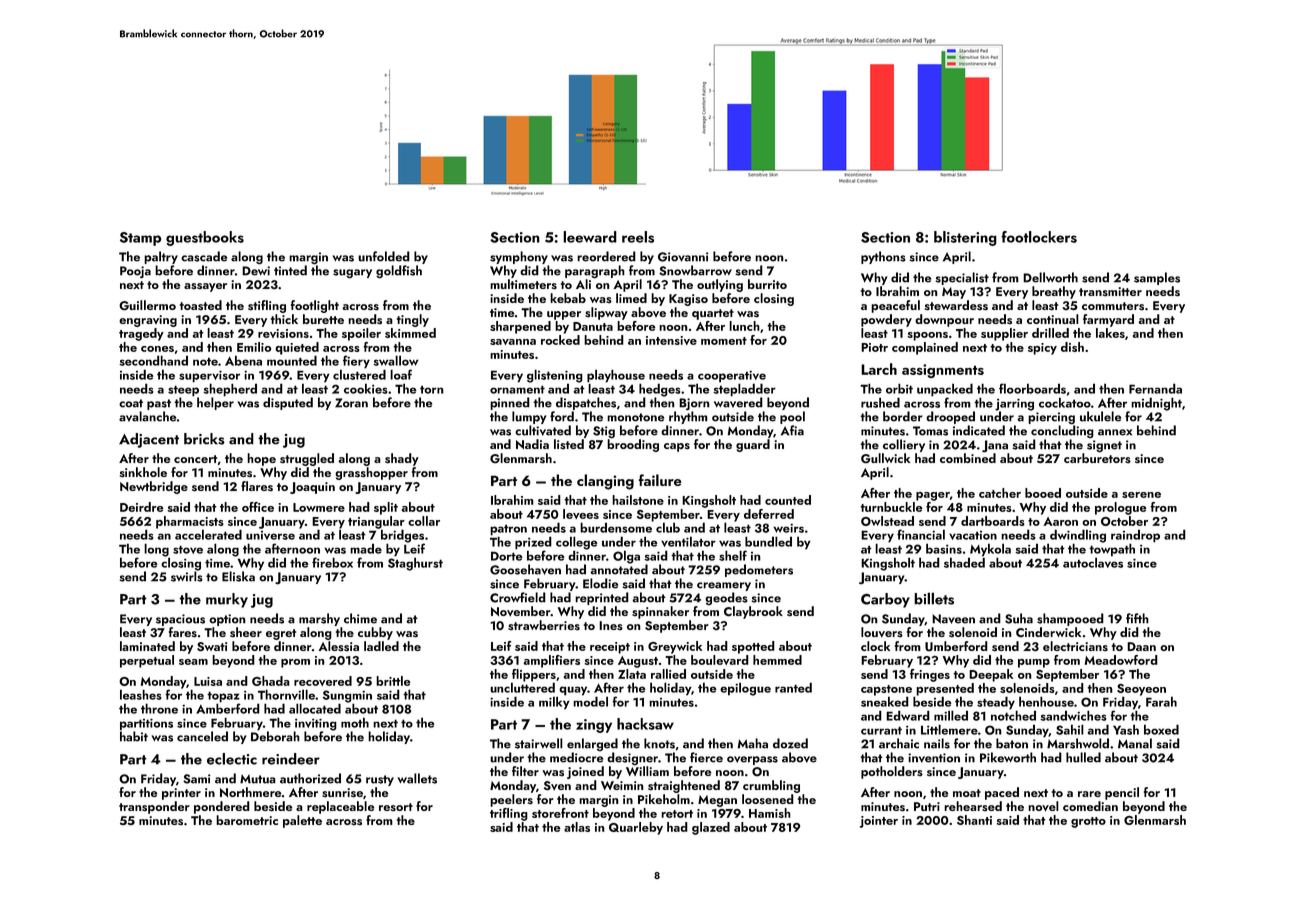 This screenshot has height=924, width=1308. I want to click on seam, so click(193, 662).
